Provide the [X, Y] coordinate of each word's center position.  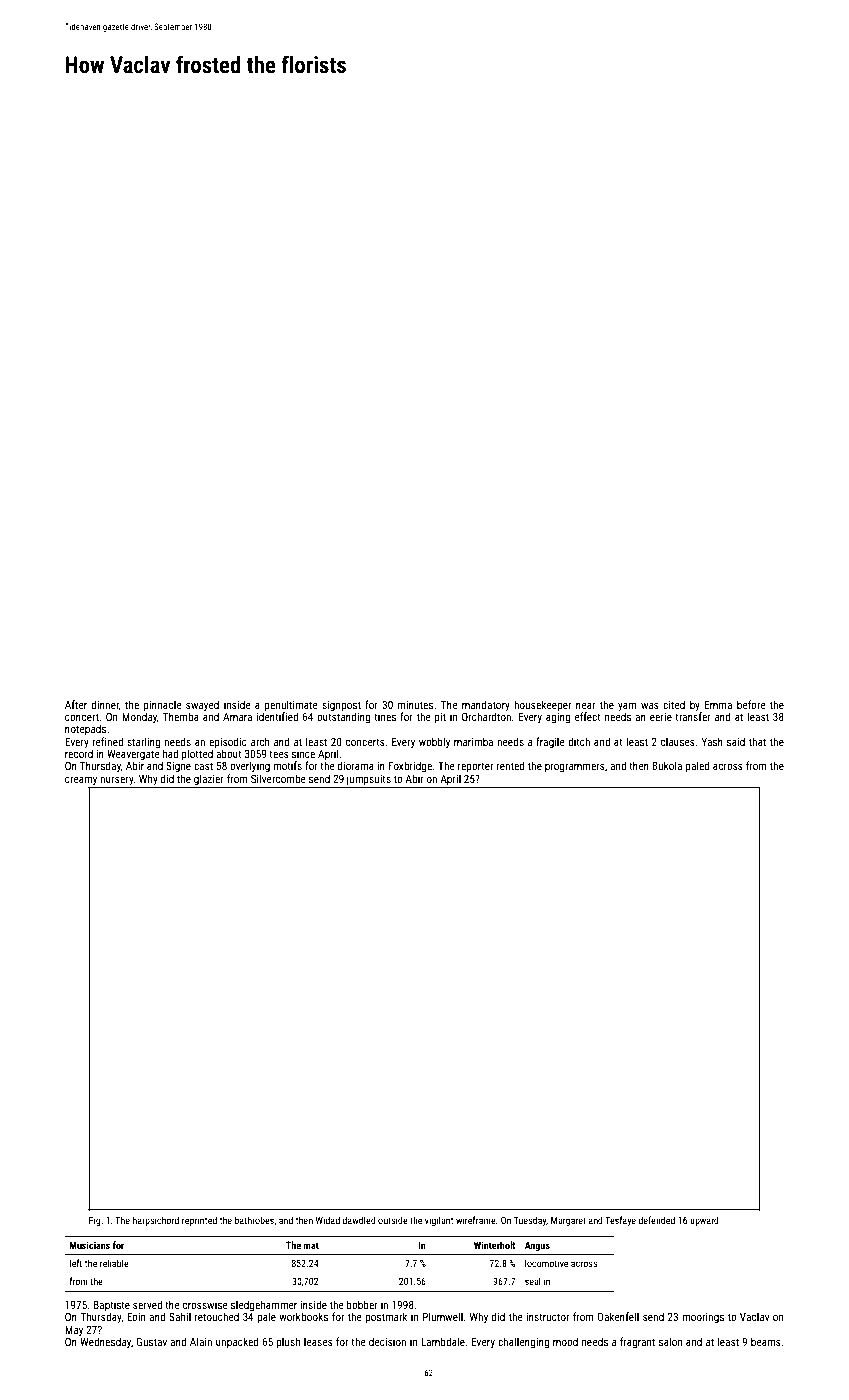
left [76, 1263]
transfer [693, 716]
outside [393, 1220]
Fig [95, 1221]
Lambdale [443, 1341]
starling [144, 743]
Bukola [667, 765]
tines [385, 717]
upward [704, 1221]
